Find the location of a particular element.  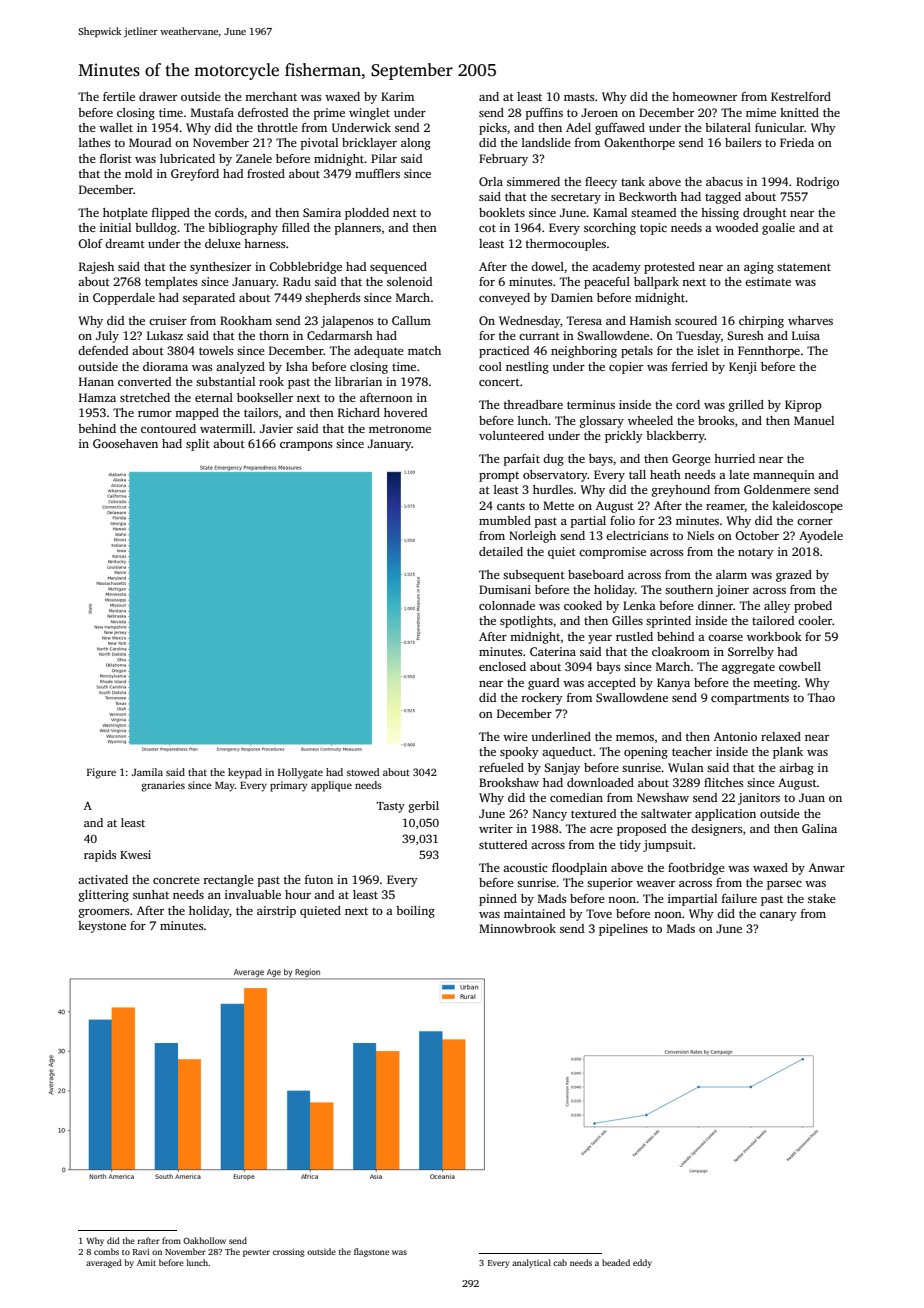

combs is located at coordinates (106, 1251).
